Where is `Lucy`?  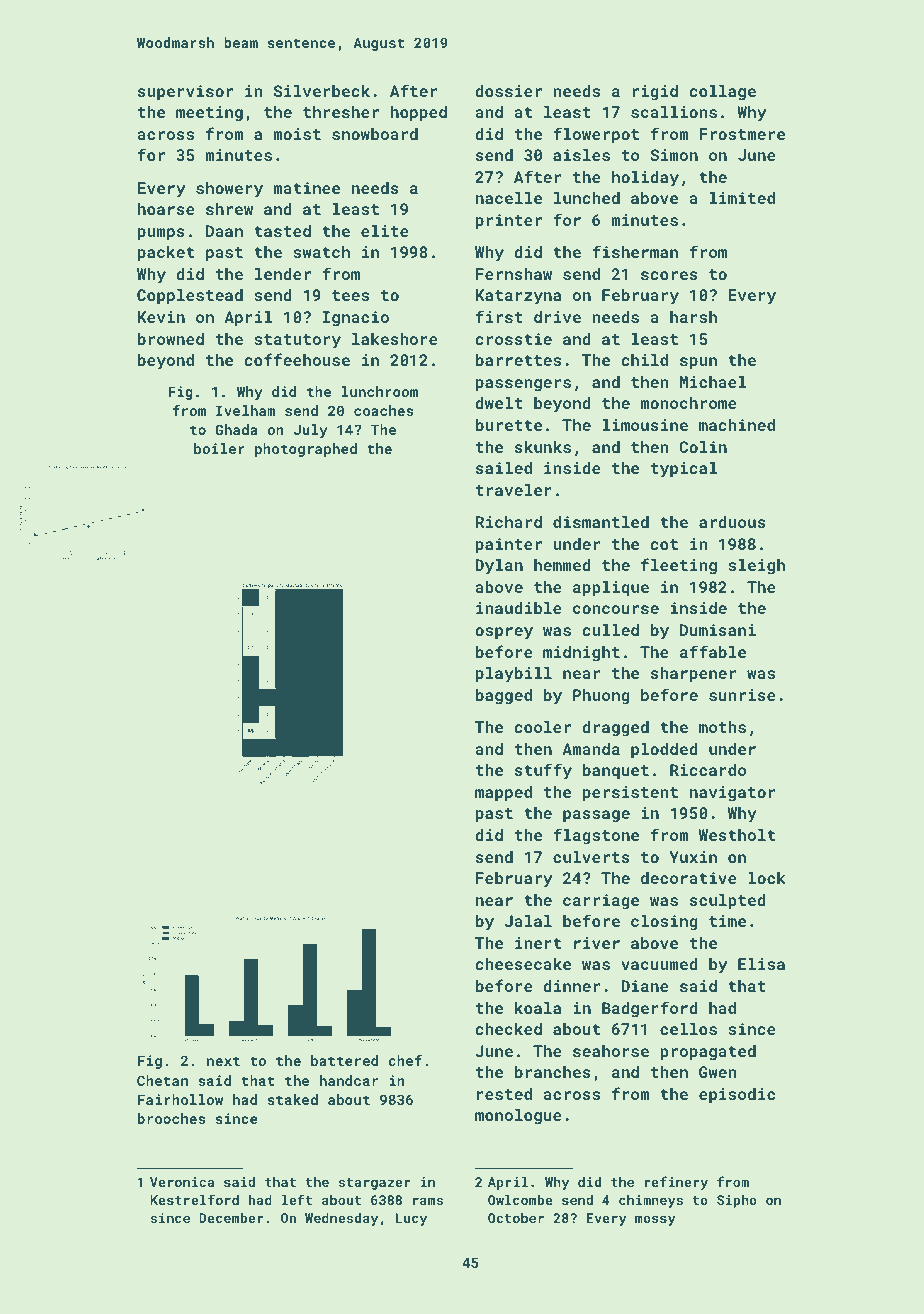 Lucy is located at coordinates (411, 1219).
